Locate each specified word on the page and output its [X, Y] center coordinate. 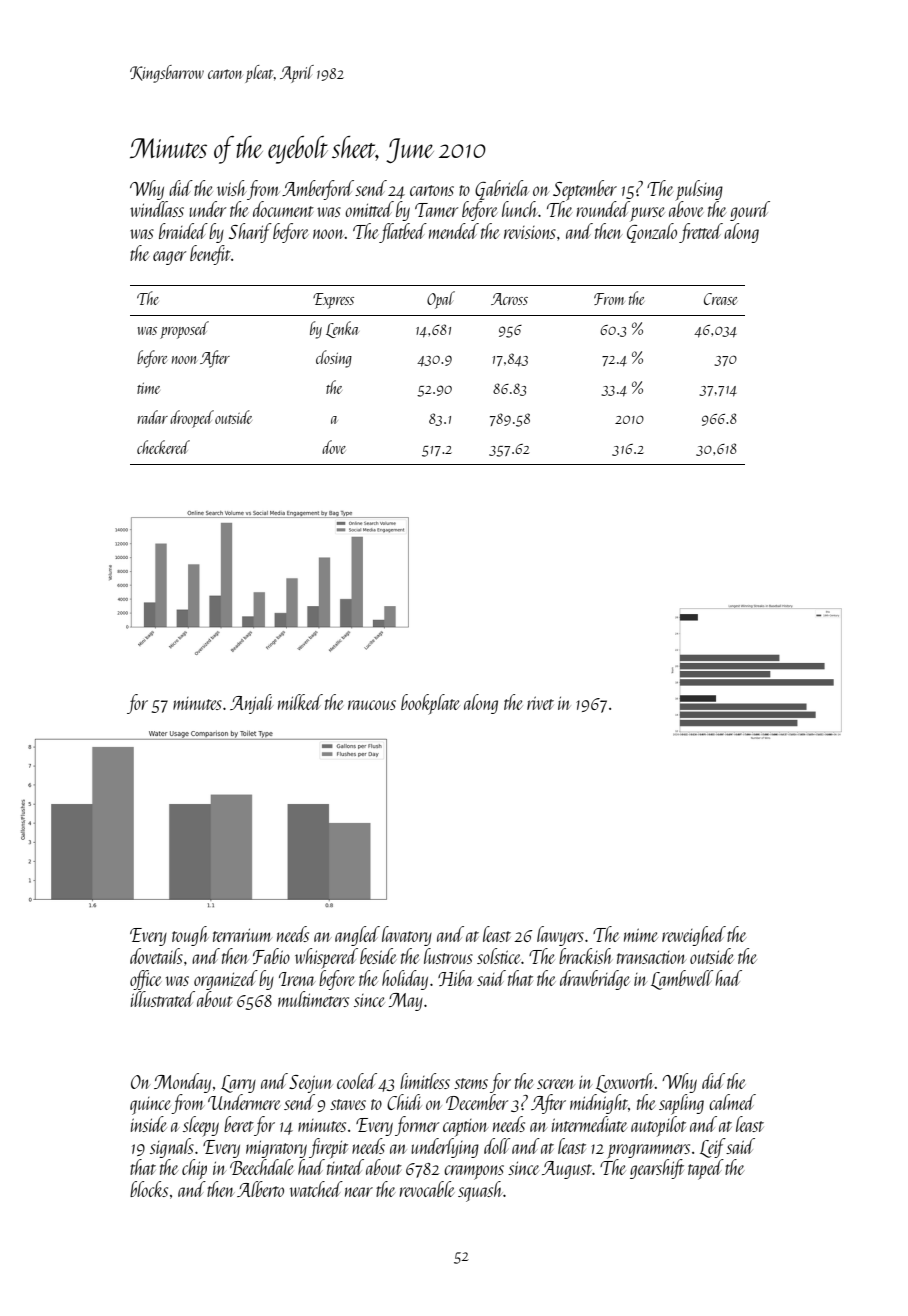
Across [509, 299]
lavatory [407, 936]
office [146, 980]
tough [190, 936]
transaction [651, 957]
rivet [540, 703]
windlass [157, 209]
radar [152, 417]
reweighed [694, 936]
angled [357, 936]
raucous [372, 705]
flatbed [403, 233]
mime [641, 935]
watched [316, 1189]
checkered [163, 447]
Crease [720, 299]
